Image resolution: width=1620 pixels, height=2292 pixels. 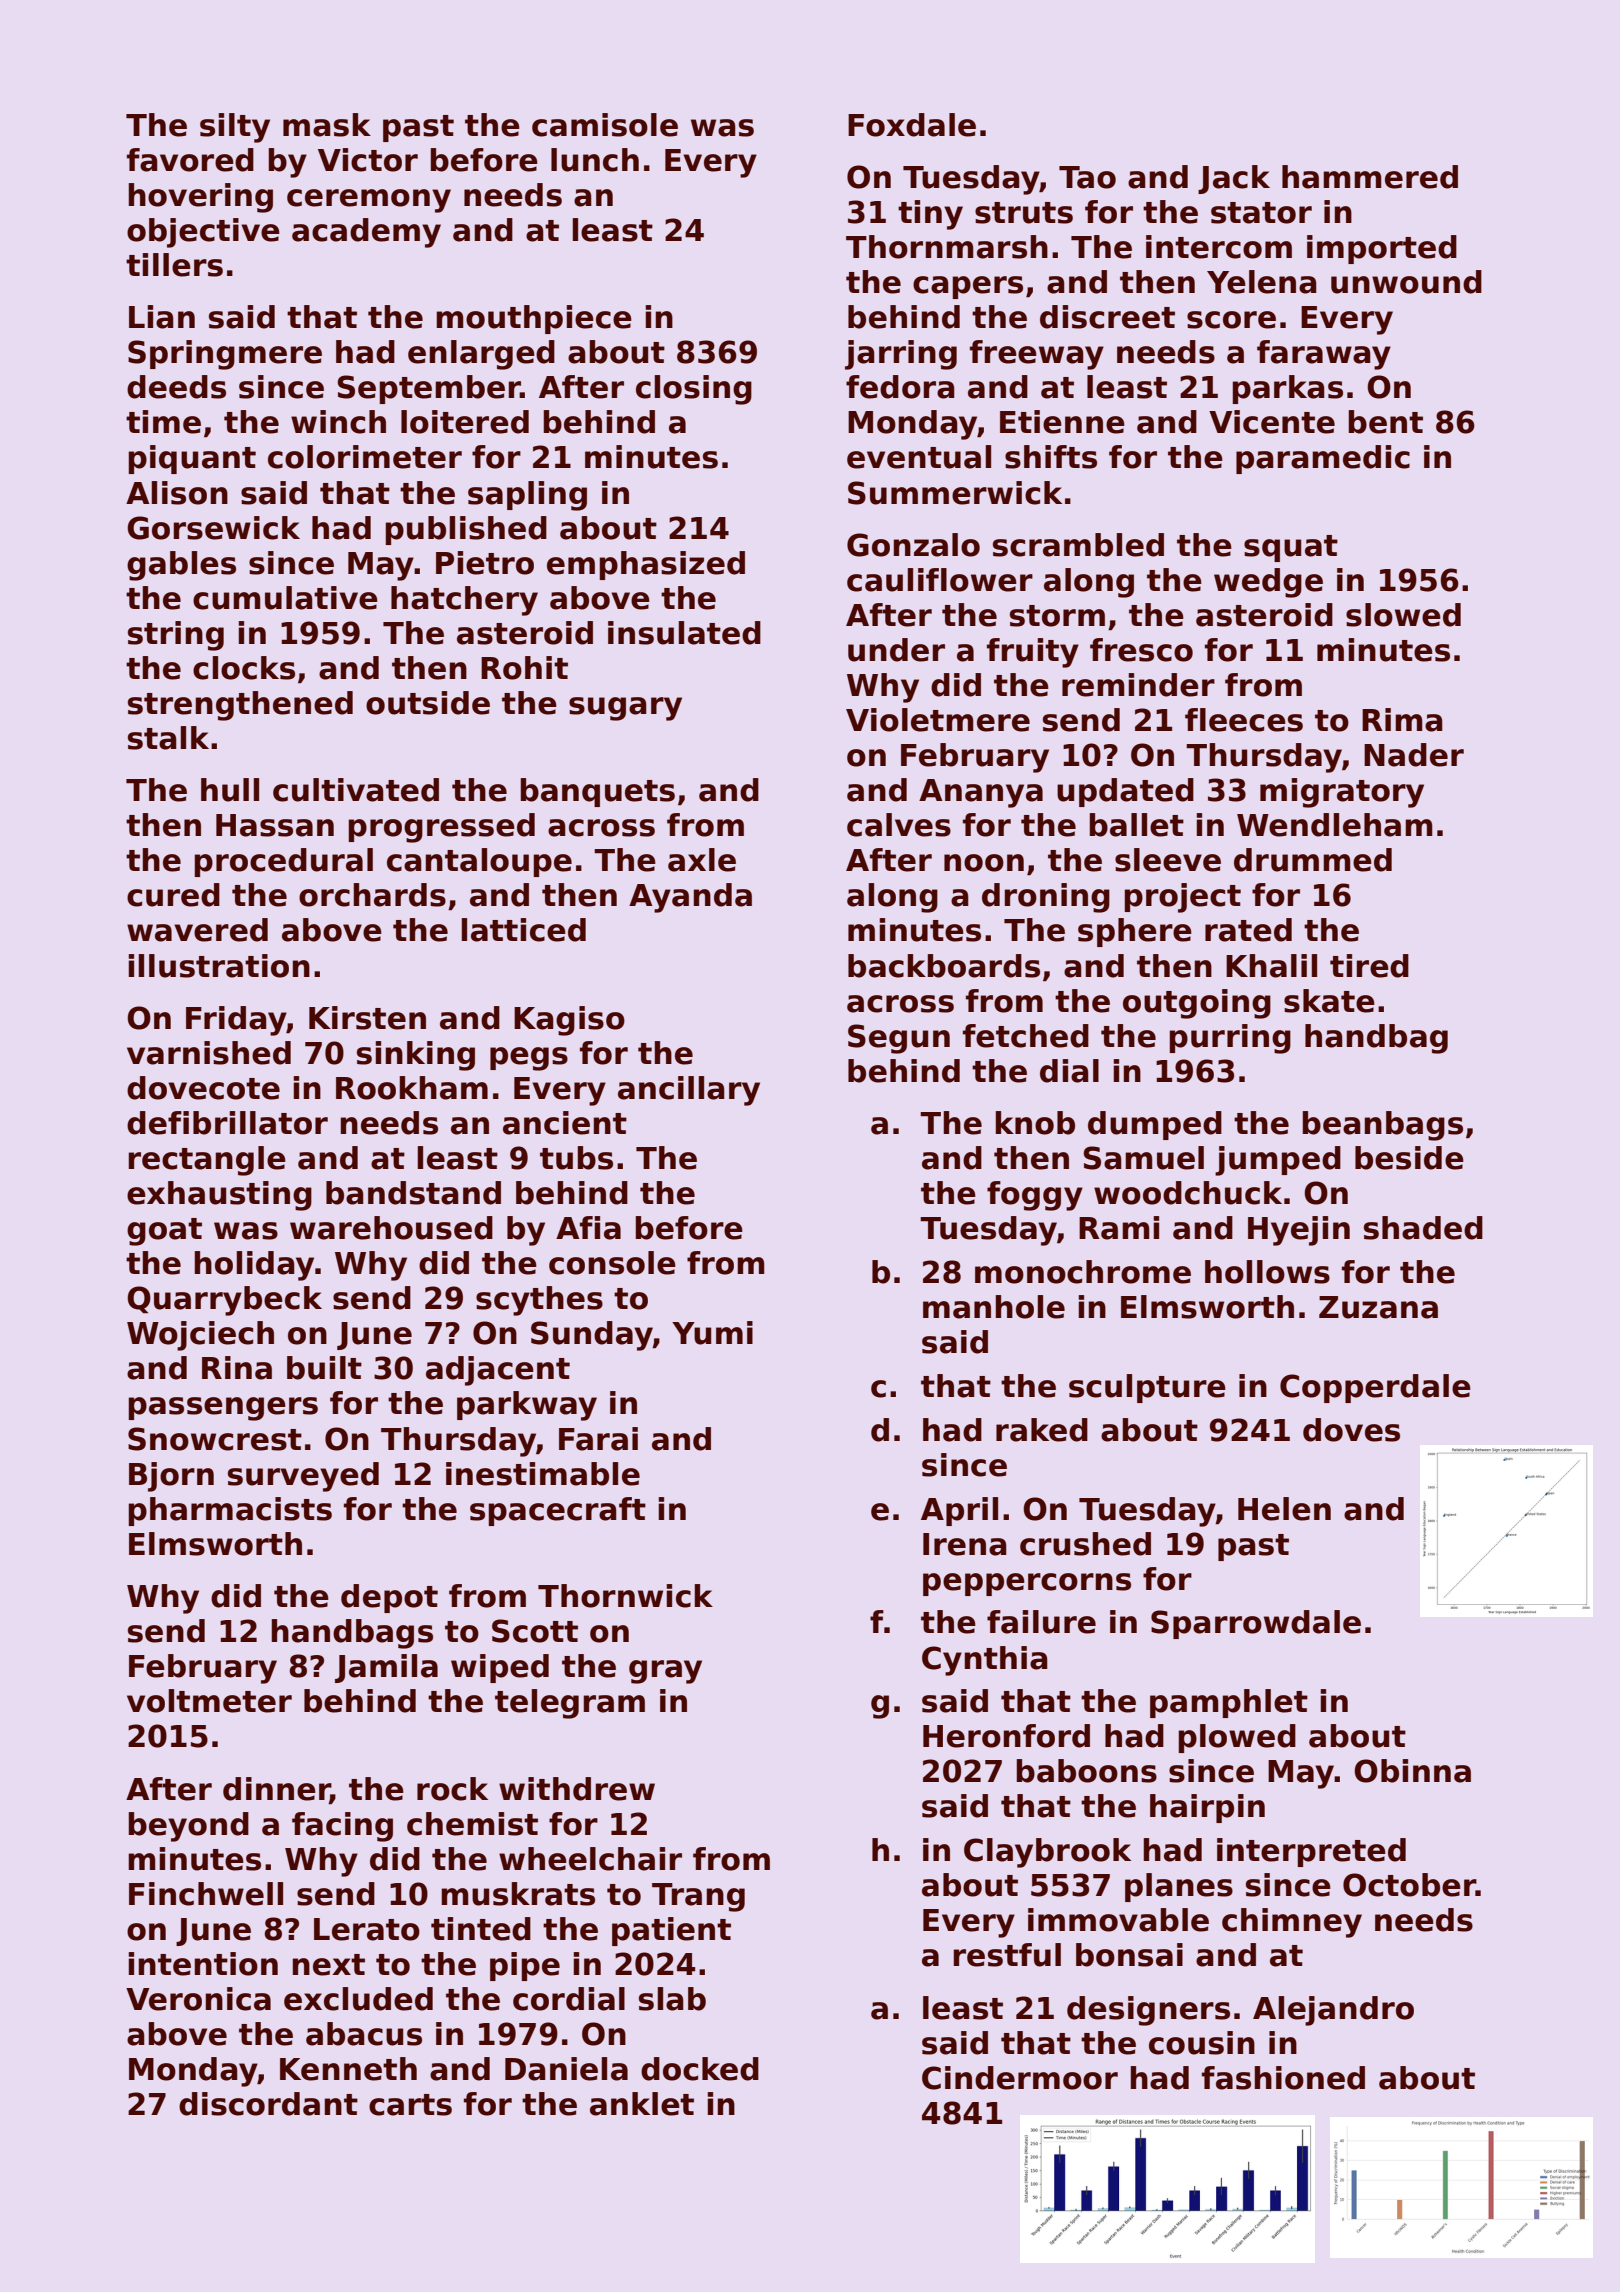 I want to click on tiny, so click(x=930, y=215).
